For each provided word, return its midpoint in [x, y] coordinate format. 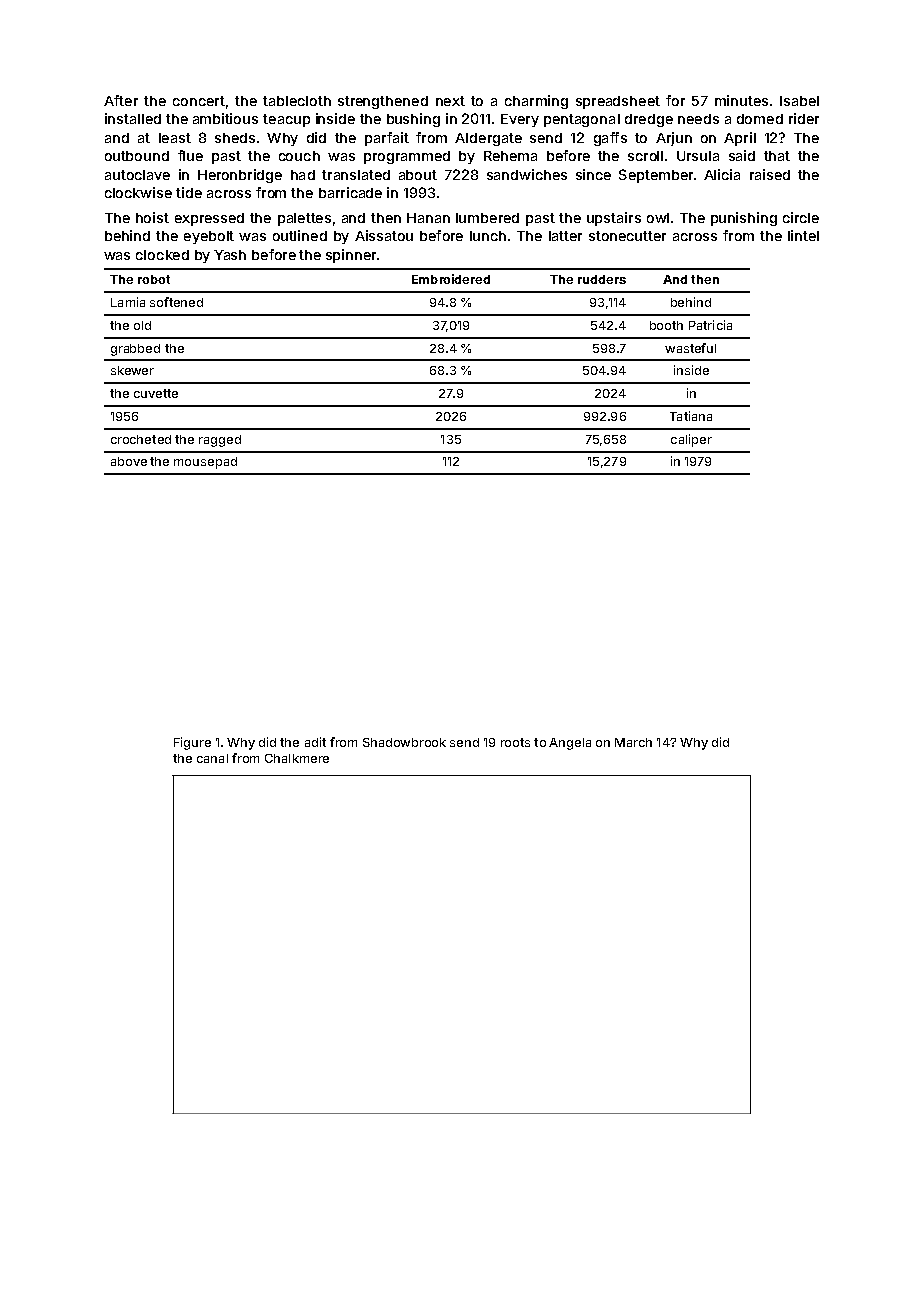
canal [212, 758]
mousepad [205, 463]
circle [801, 217]
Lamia [128, 302]
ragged [220, 441]
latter [565, 236]
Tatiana [691, 416]
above [129, 461]
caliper [691, 440]
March [633, 742]
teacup [286, 120]
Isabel [799, 101]
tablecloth [297, 101]
